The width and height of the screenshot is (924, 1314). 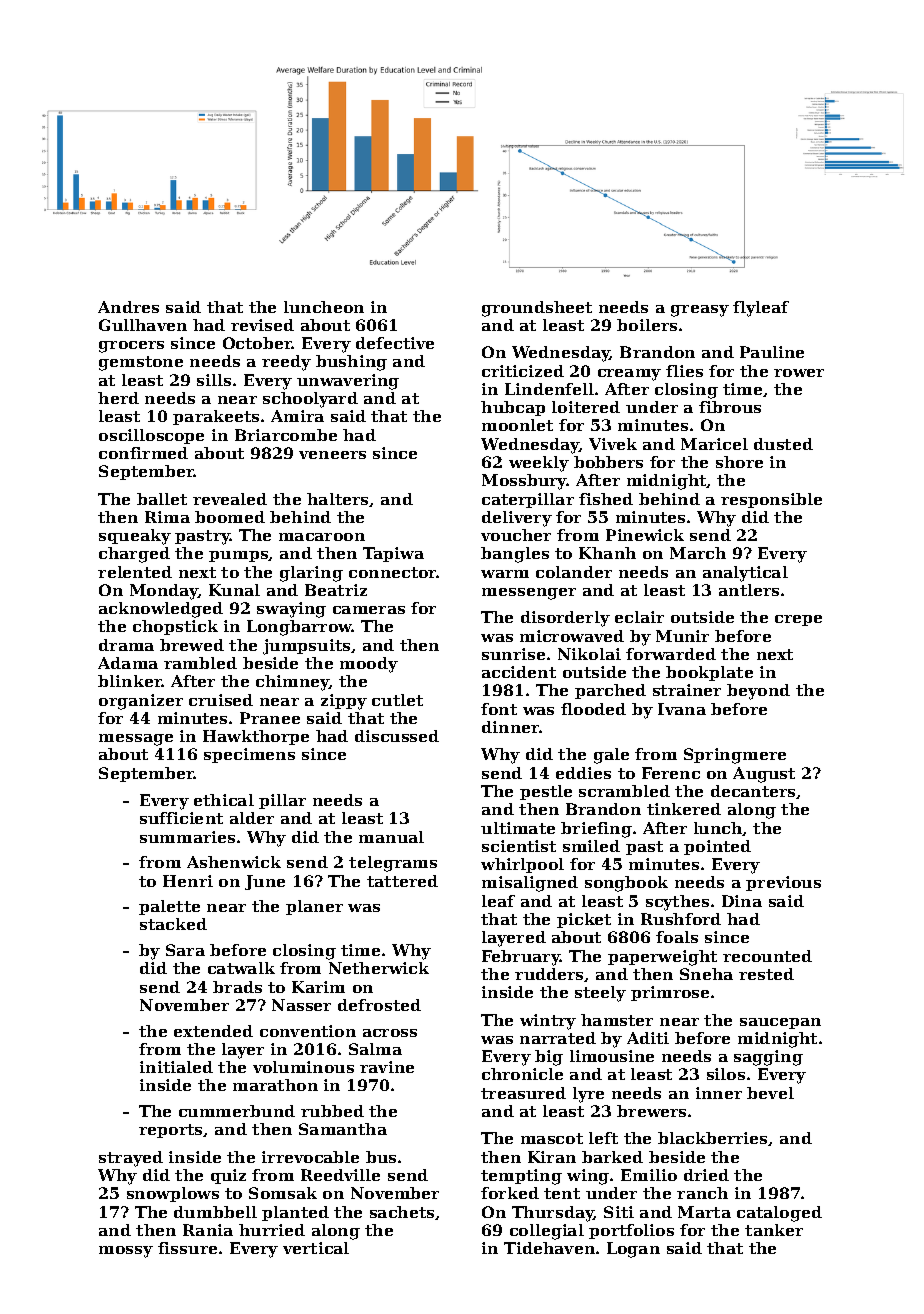 I want to click on revised, so click(x=262, y=325).
